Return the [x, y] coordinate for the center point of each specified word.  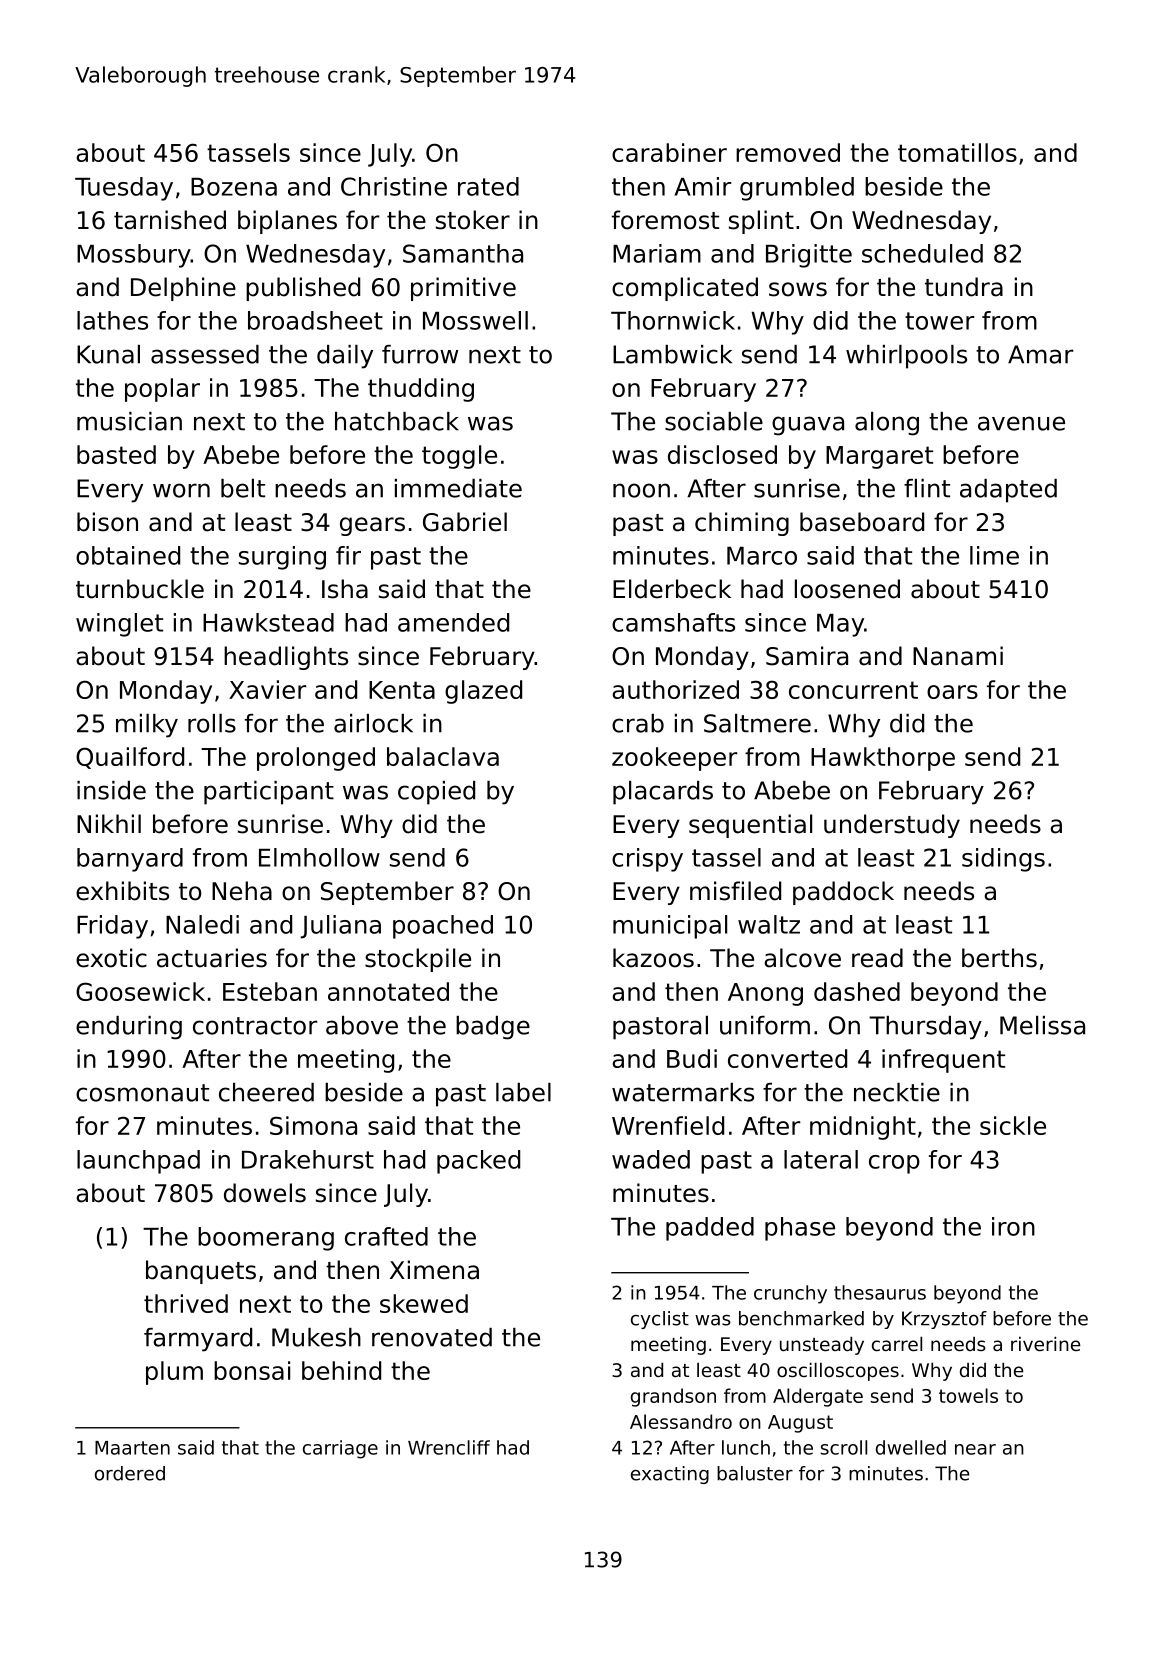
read [877, 958]
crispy [647, 860]
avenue [1021, 423]
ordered [130, 1473]
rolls [212, 723]
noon [641, 490]
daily [345, 357]
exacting [670, 1475]
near [975, 1449]
